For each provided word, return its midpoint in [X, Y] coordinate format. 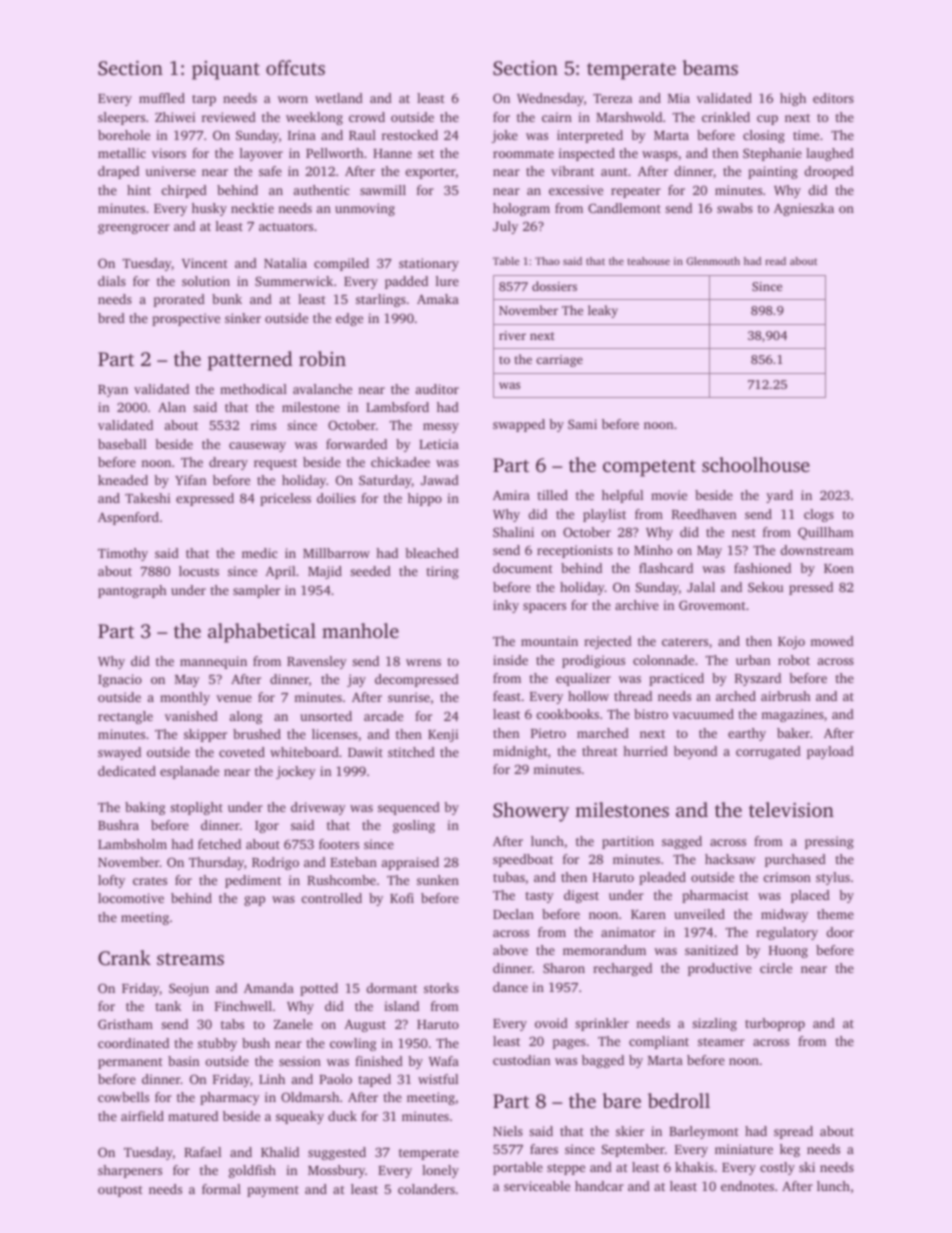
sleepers [121, 118]
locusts [199, 571]
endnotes [747, 1186]
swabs [735, 208]
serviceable [537, 1186]
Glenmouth [713, 261]
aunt [614, 172]
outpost [120, 1191]
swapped [519, 425]
